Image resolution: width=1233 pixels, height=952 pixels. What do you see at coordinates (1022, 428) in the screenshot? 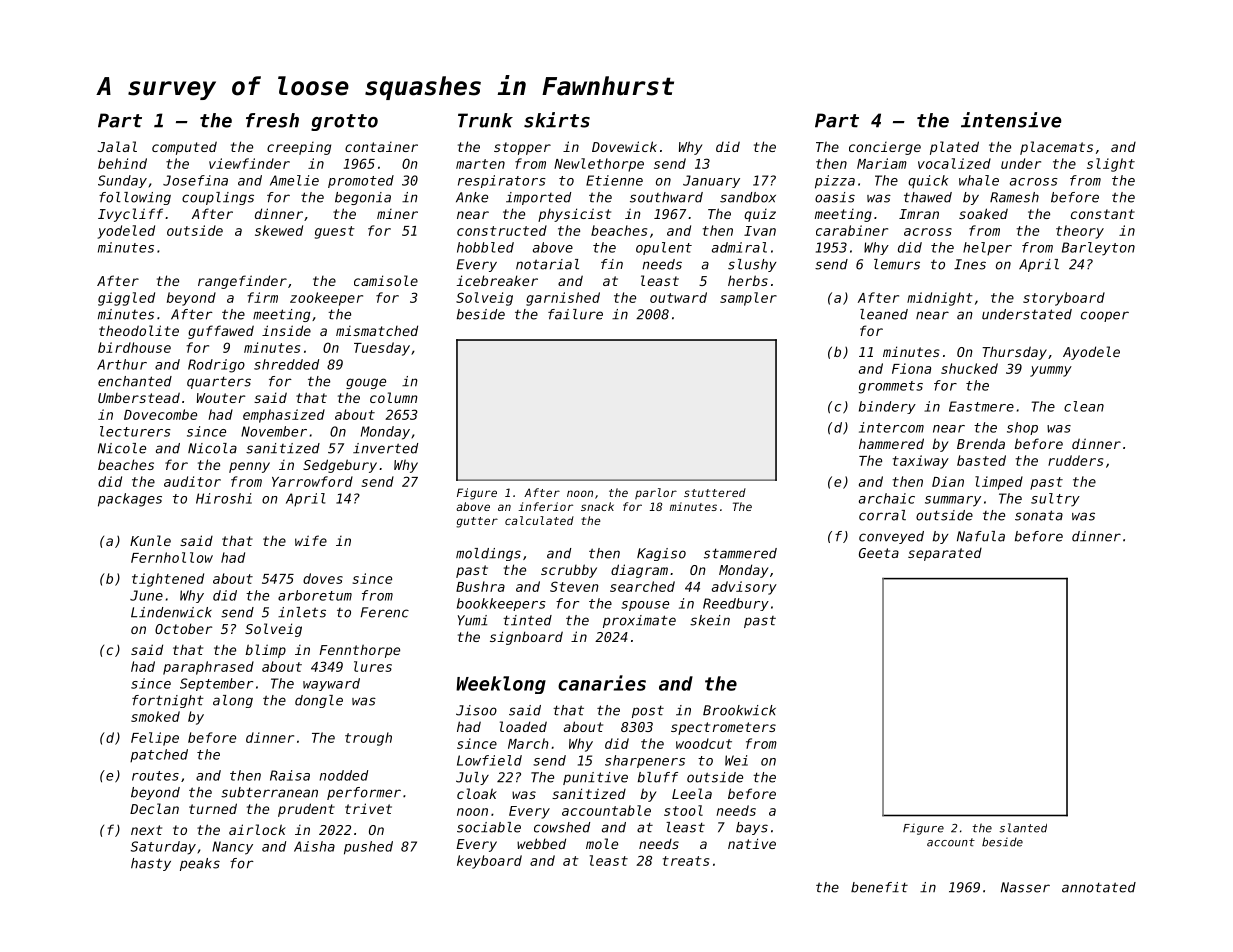
I see `shop` at bounding box center [1022, 428].
